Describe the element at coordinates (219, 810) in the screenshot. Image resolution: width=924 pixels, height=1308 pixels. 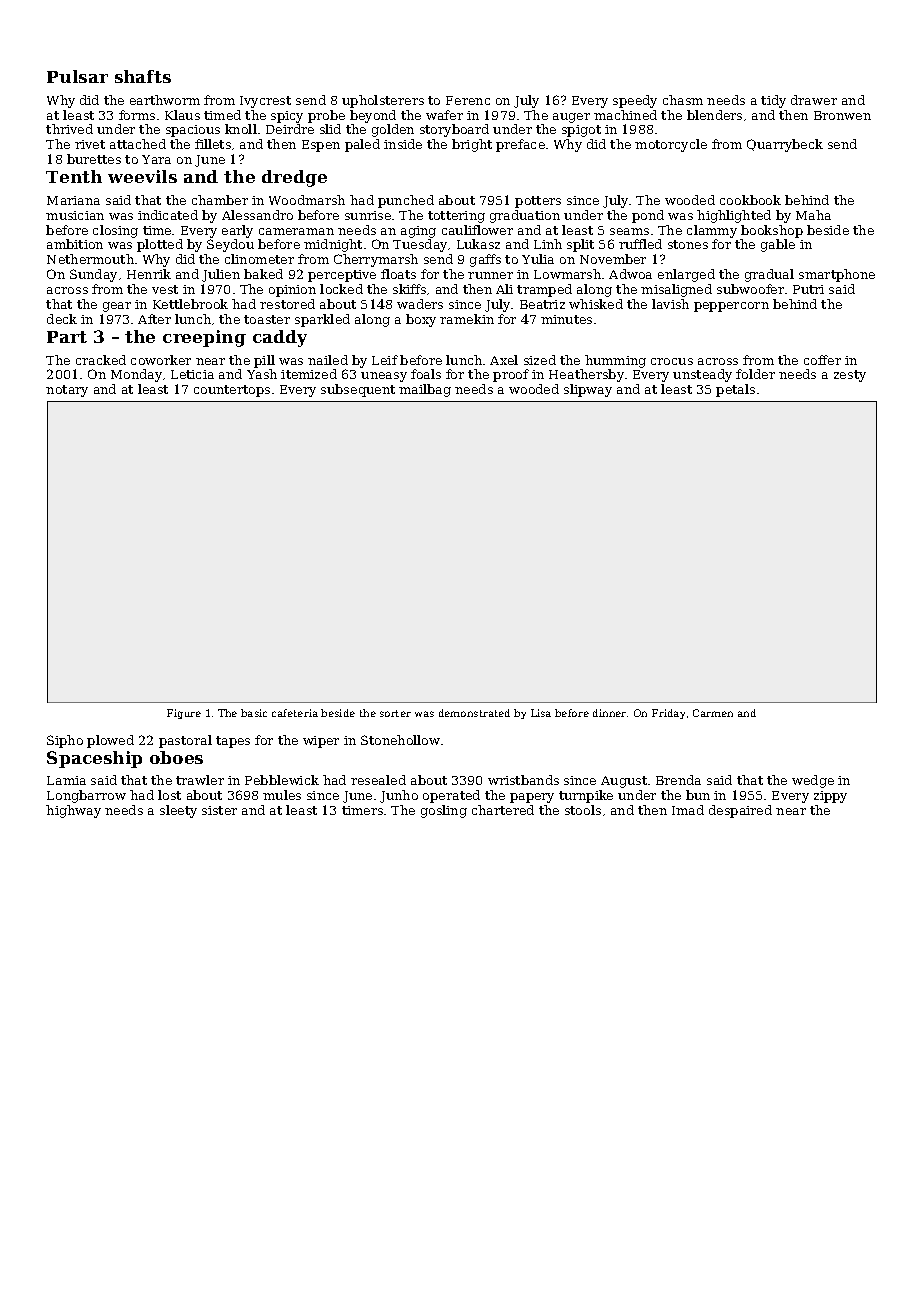
I see `sister` at that location.
